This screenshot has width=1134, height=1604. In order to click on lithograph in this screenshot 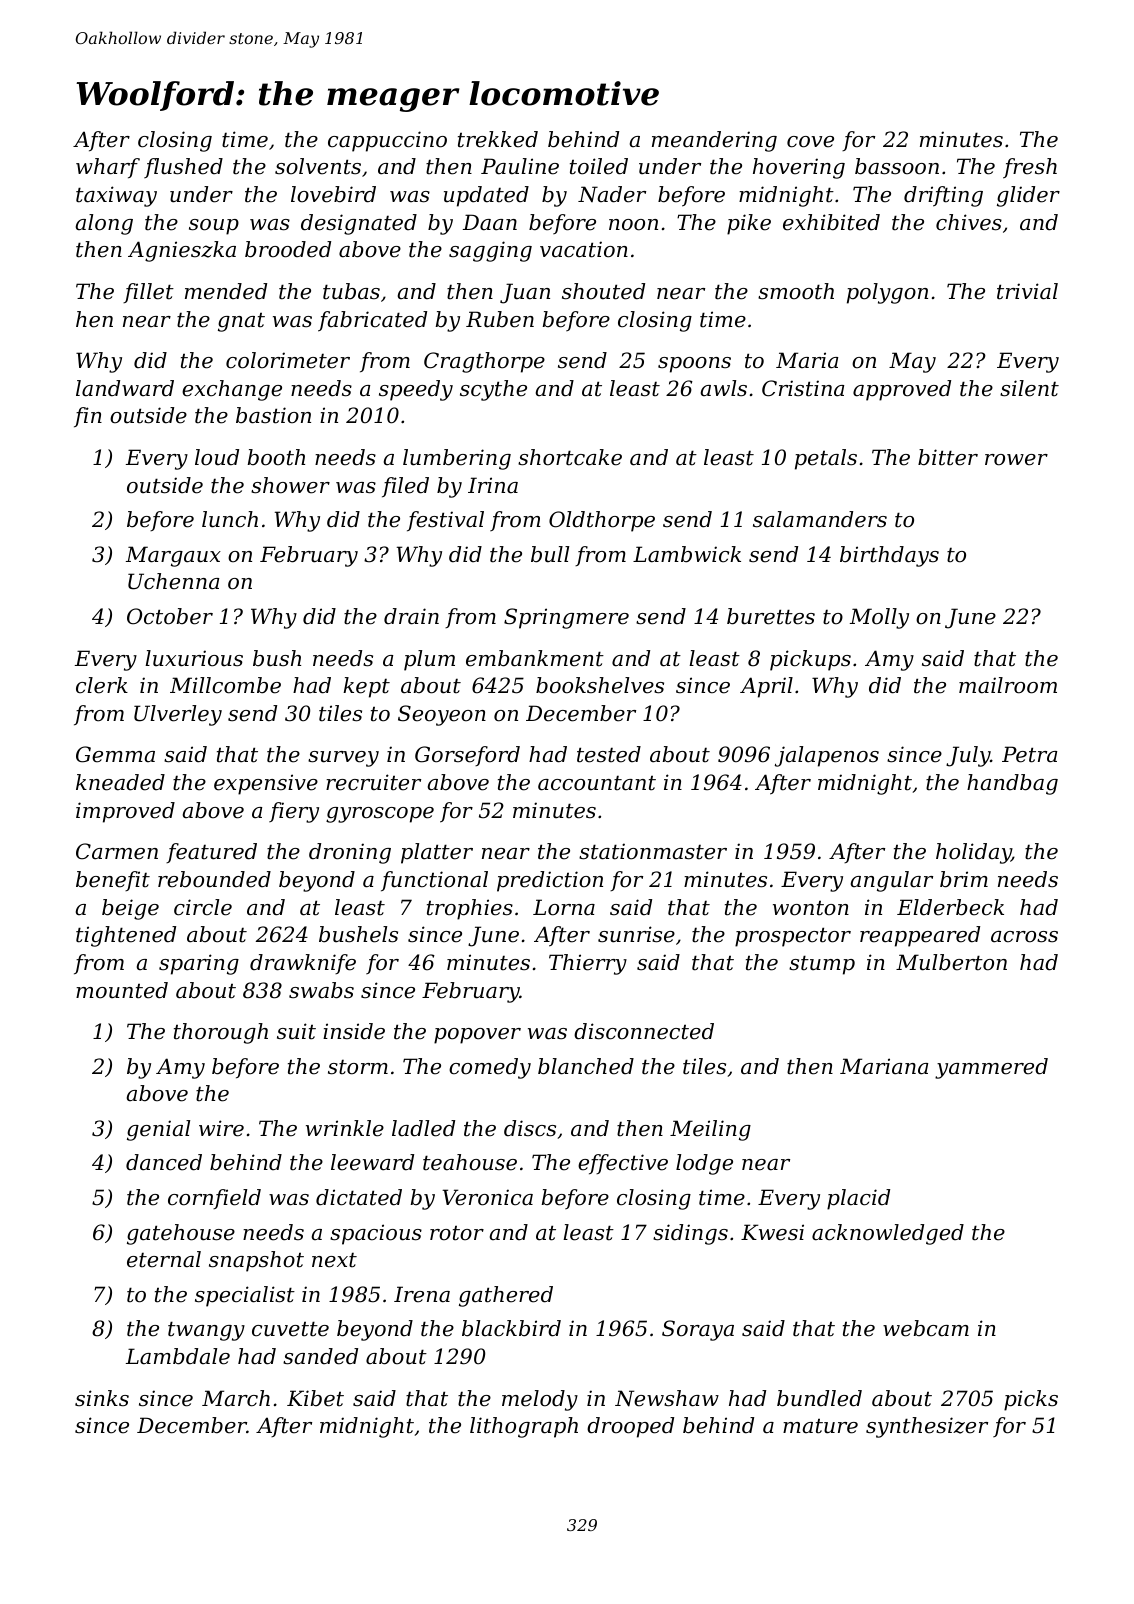, I will do `click(524, 1427)`.
